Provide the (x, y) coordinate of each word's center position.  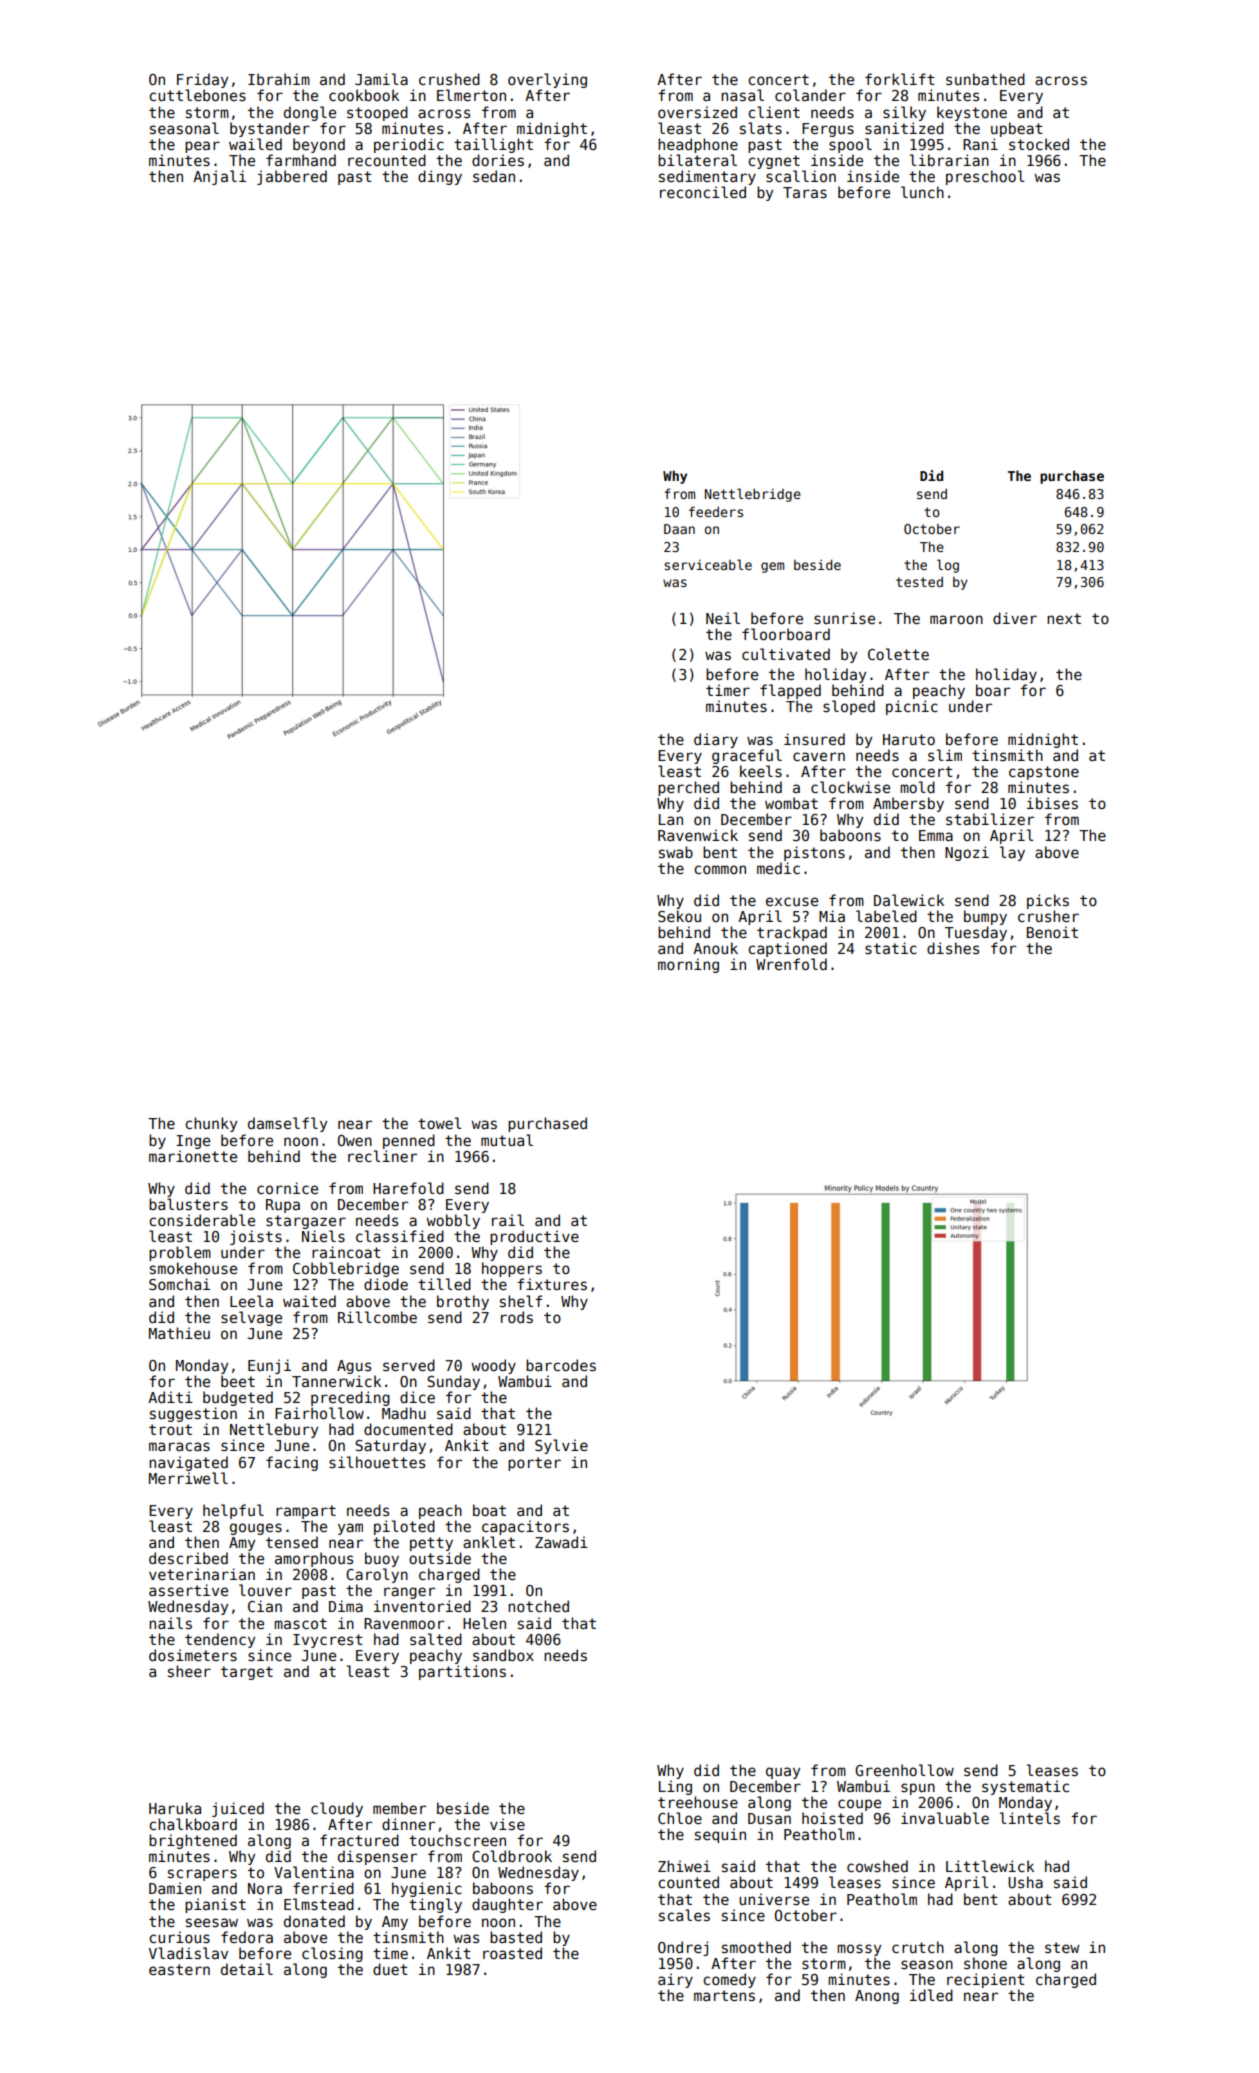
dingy (440, 177)
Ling (675, 1787)
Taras (805, 192)
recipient (986, 1980)
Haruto (909, 739)
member (399, 1808)
